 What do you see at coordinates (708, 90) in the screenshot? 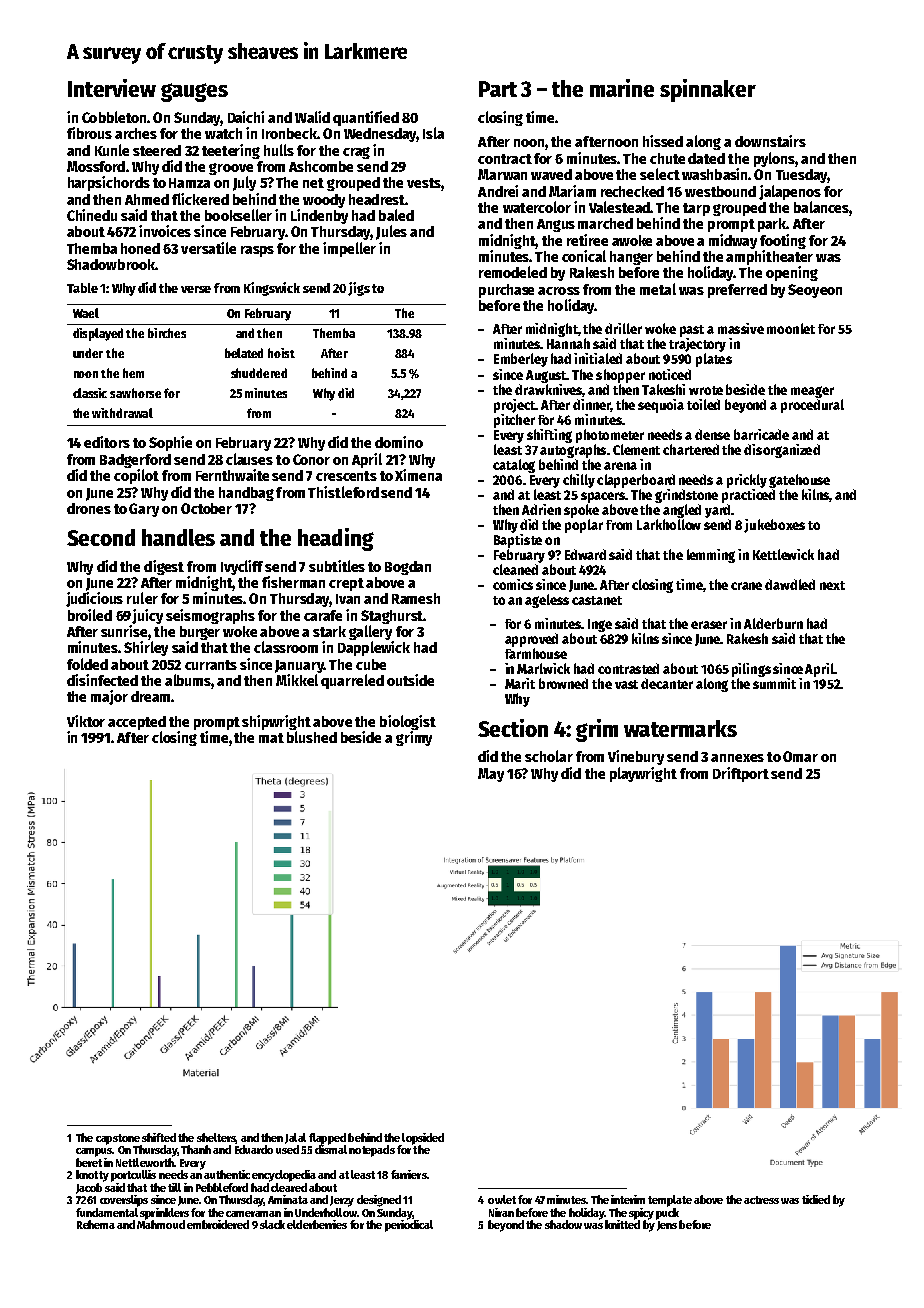
I see `spinnaker` at bounding box center [708, 90].
